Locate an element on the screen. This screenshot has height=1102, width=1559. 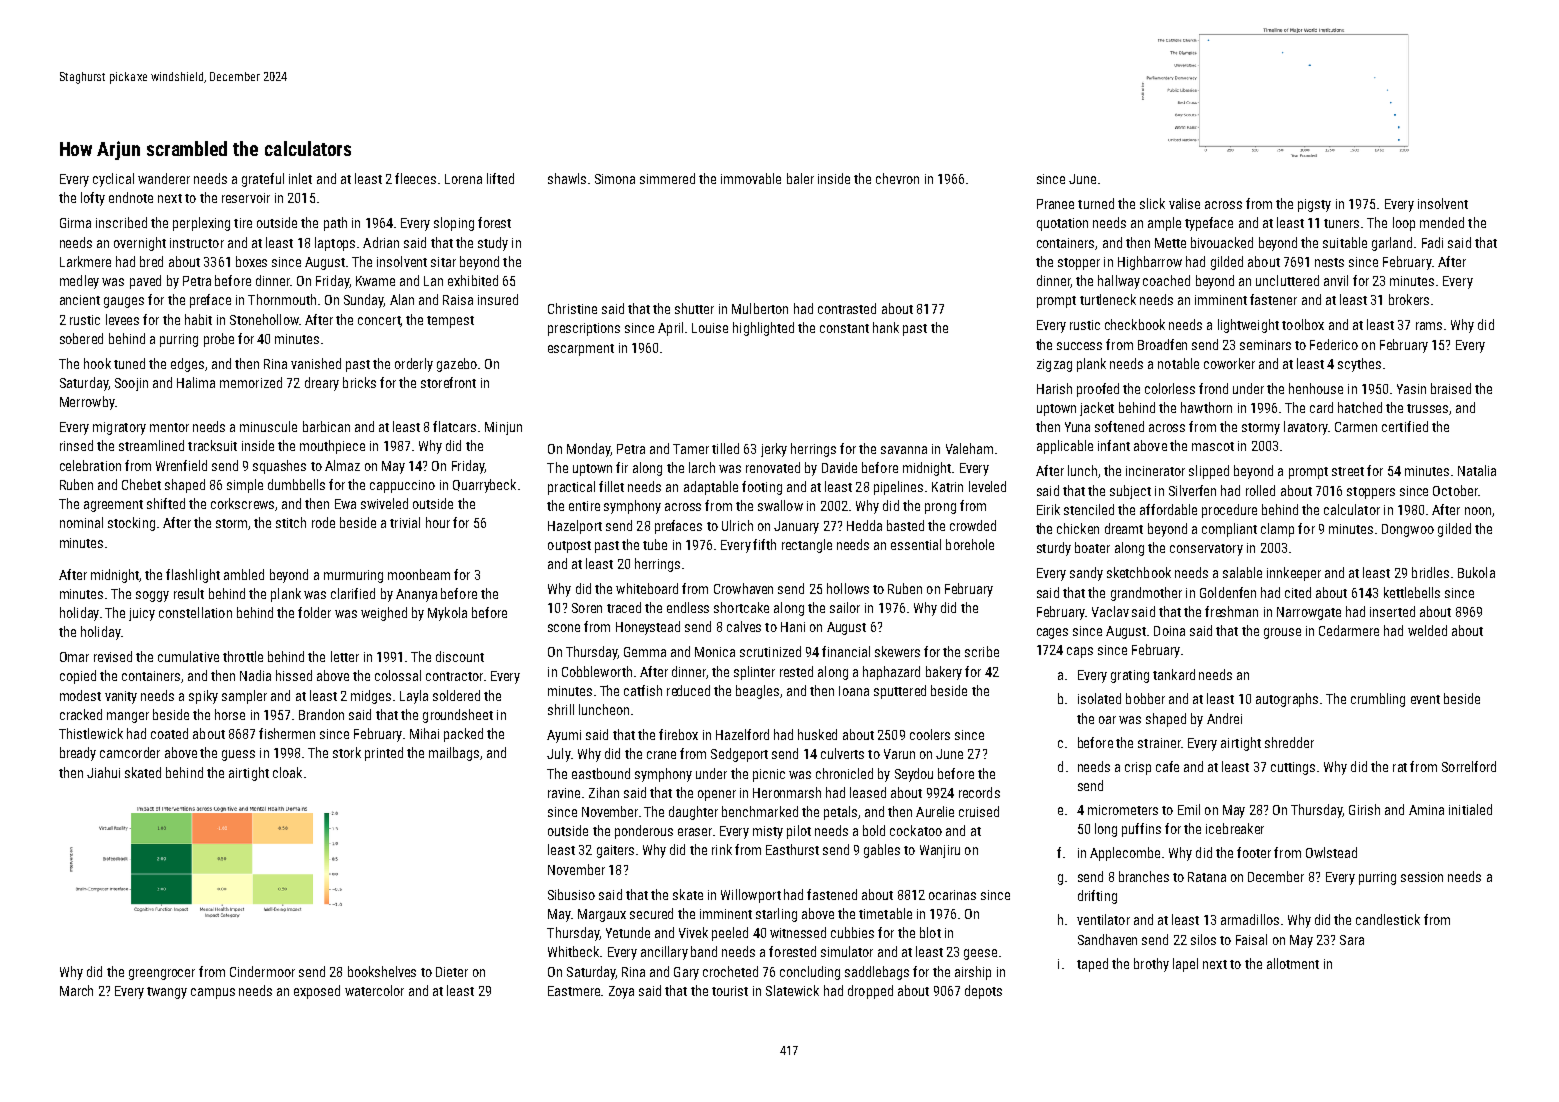
baler is located at coordinates (800, 178).
